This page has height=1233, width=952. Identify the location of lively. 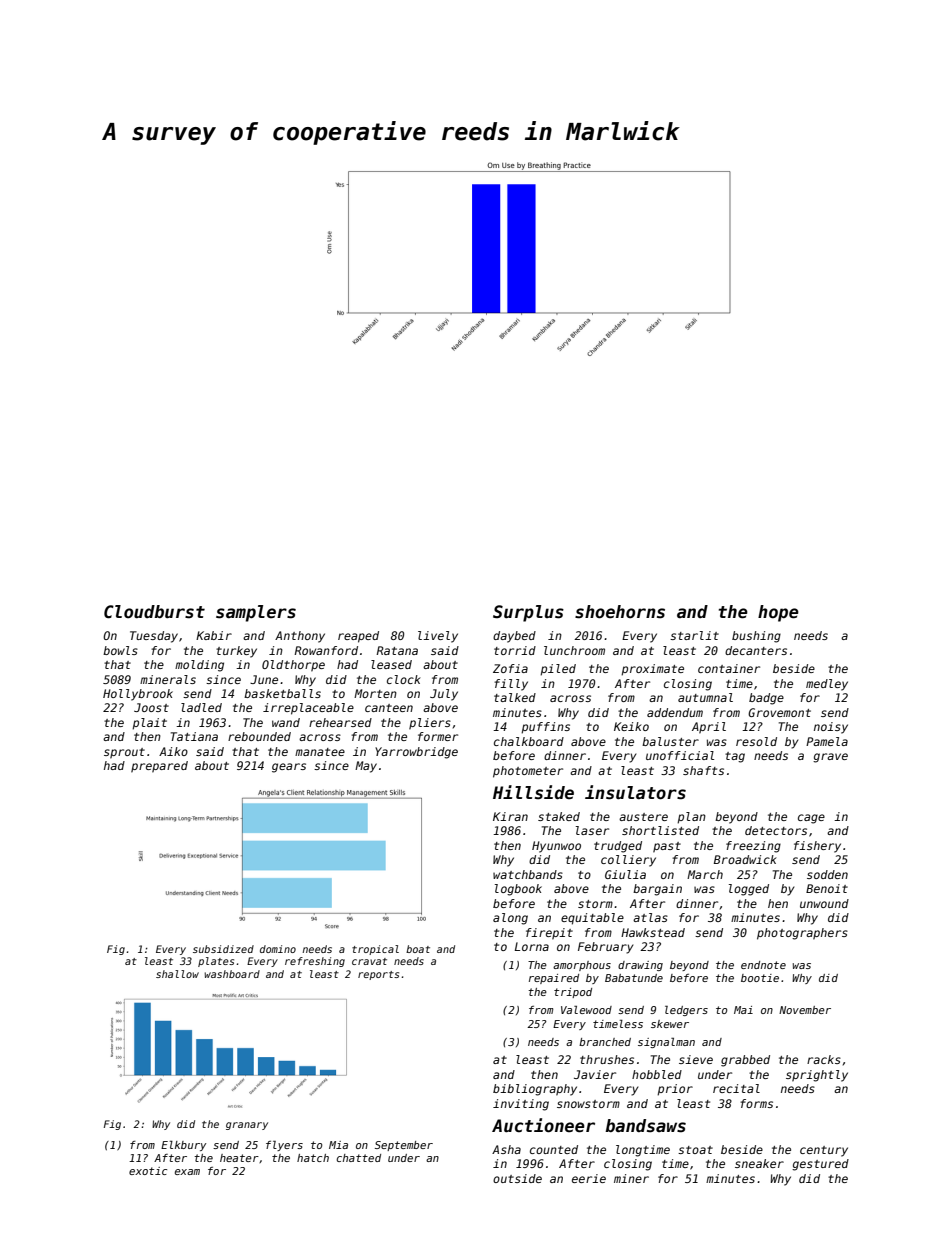
(438, 637).
